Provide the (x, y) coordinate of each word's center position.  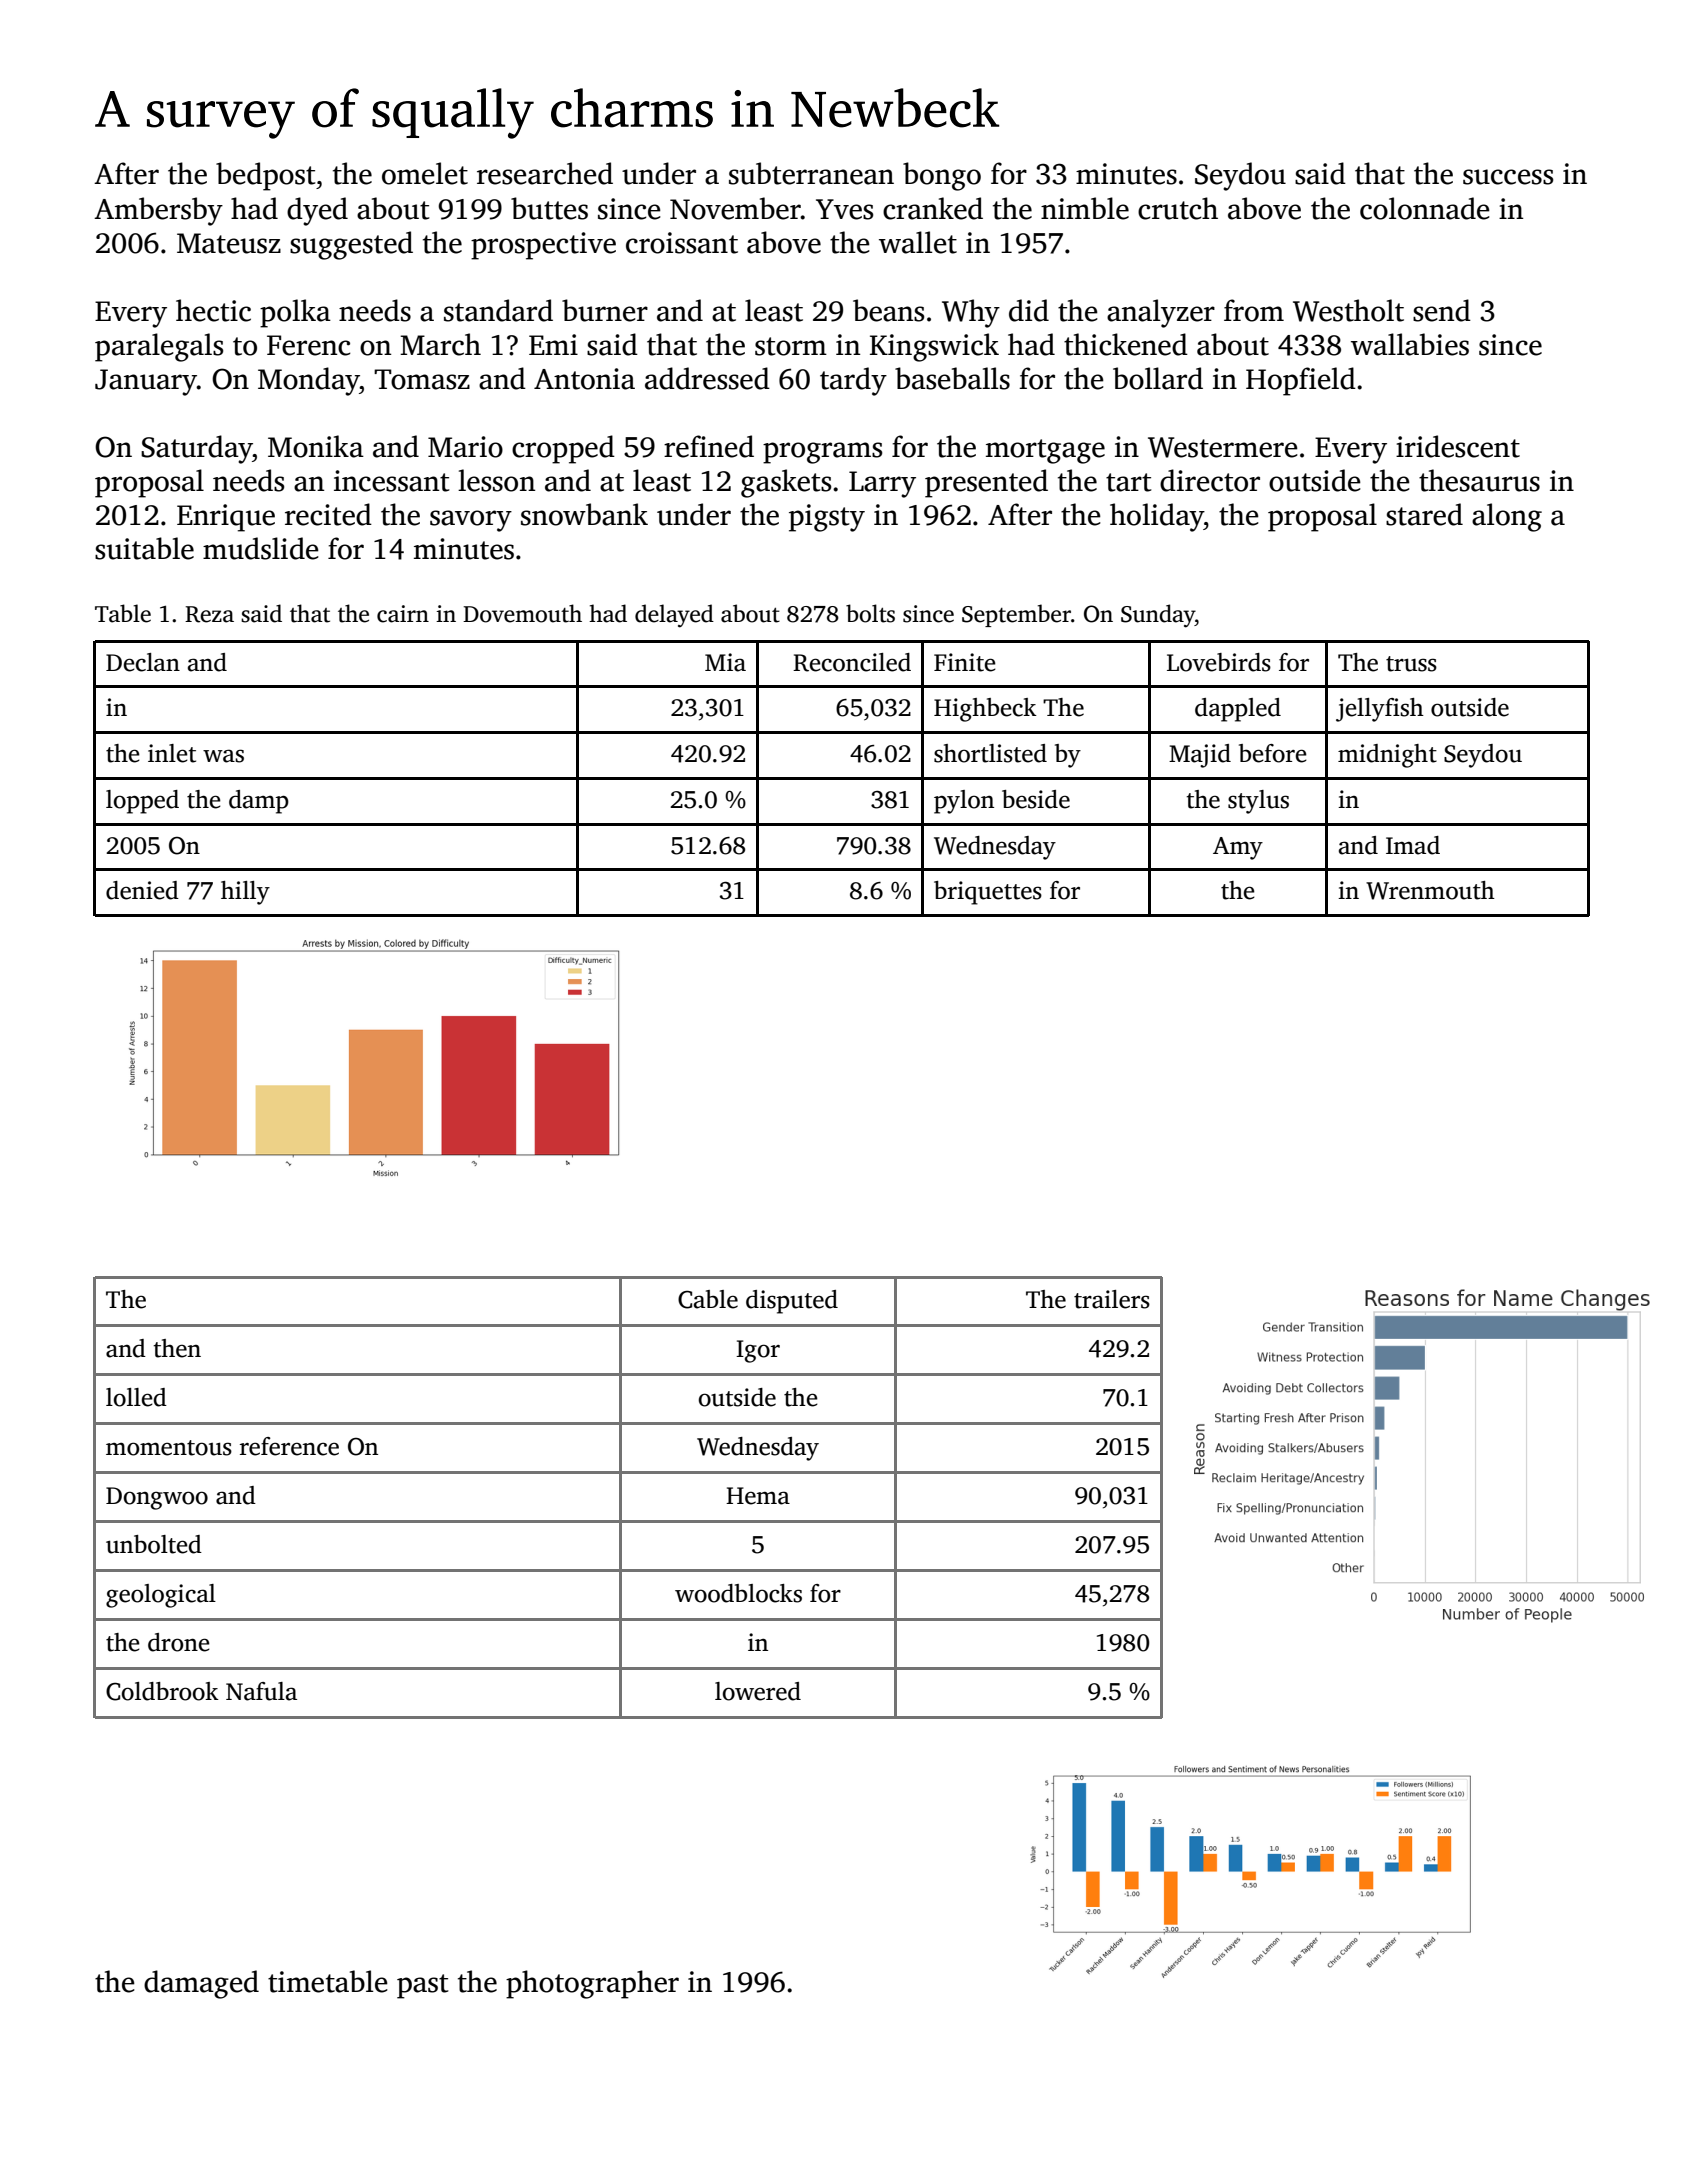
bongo (942, 176)
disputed (792, 1302)
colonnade (1425, 208)
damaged (201, 1984)
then (177, 1348)
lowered (758, 1691)
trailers (1112, 1299)
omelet (425, 173)
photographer (592, 1984)
